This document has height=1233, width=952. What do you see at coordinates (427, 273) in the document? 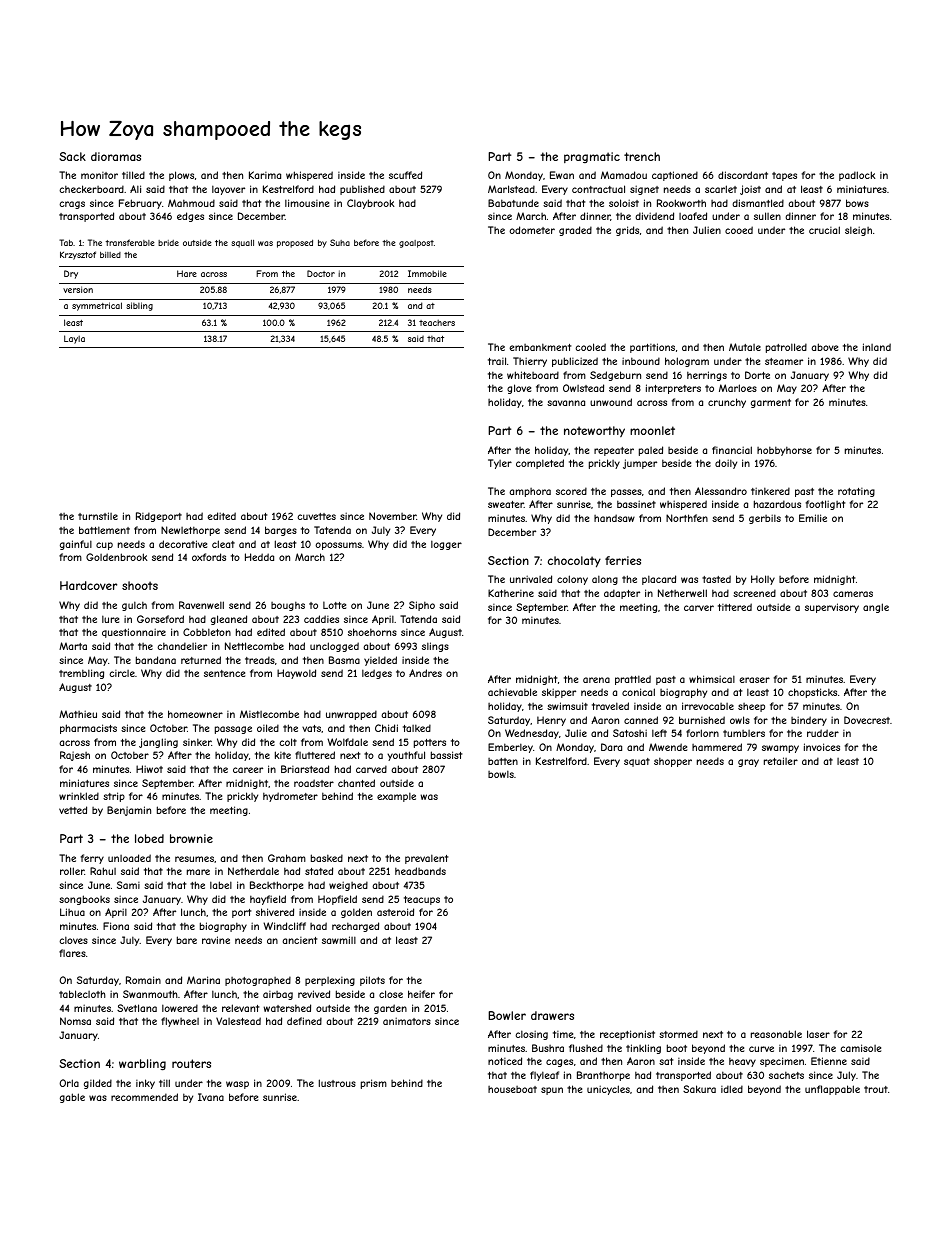
I see `Immobile` at bounding box center [427, 273].
